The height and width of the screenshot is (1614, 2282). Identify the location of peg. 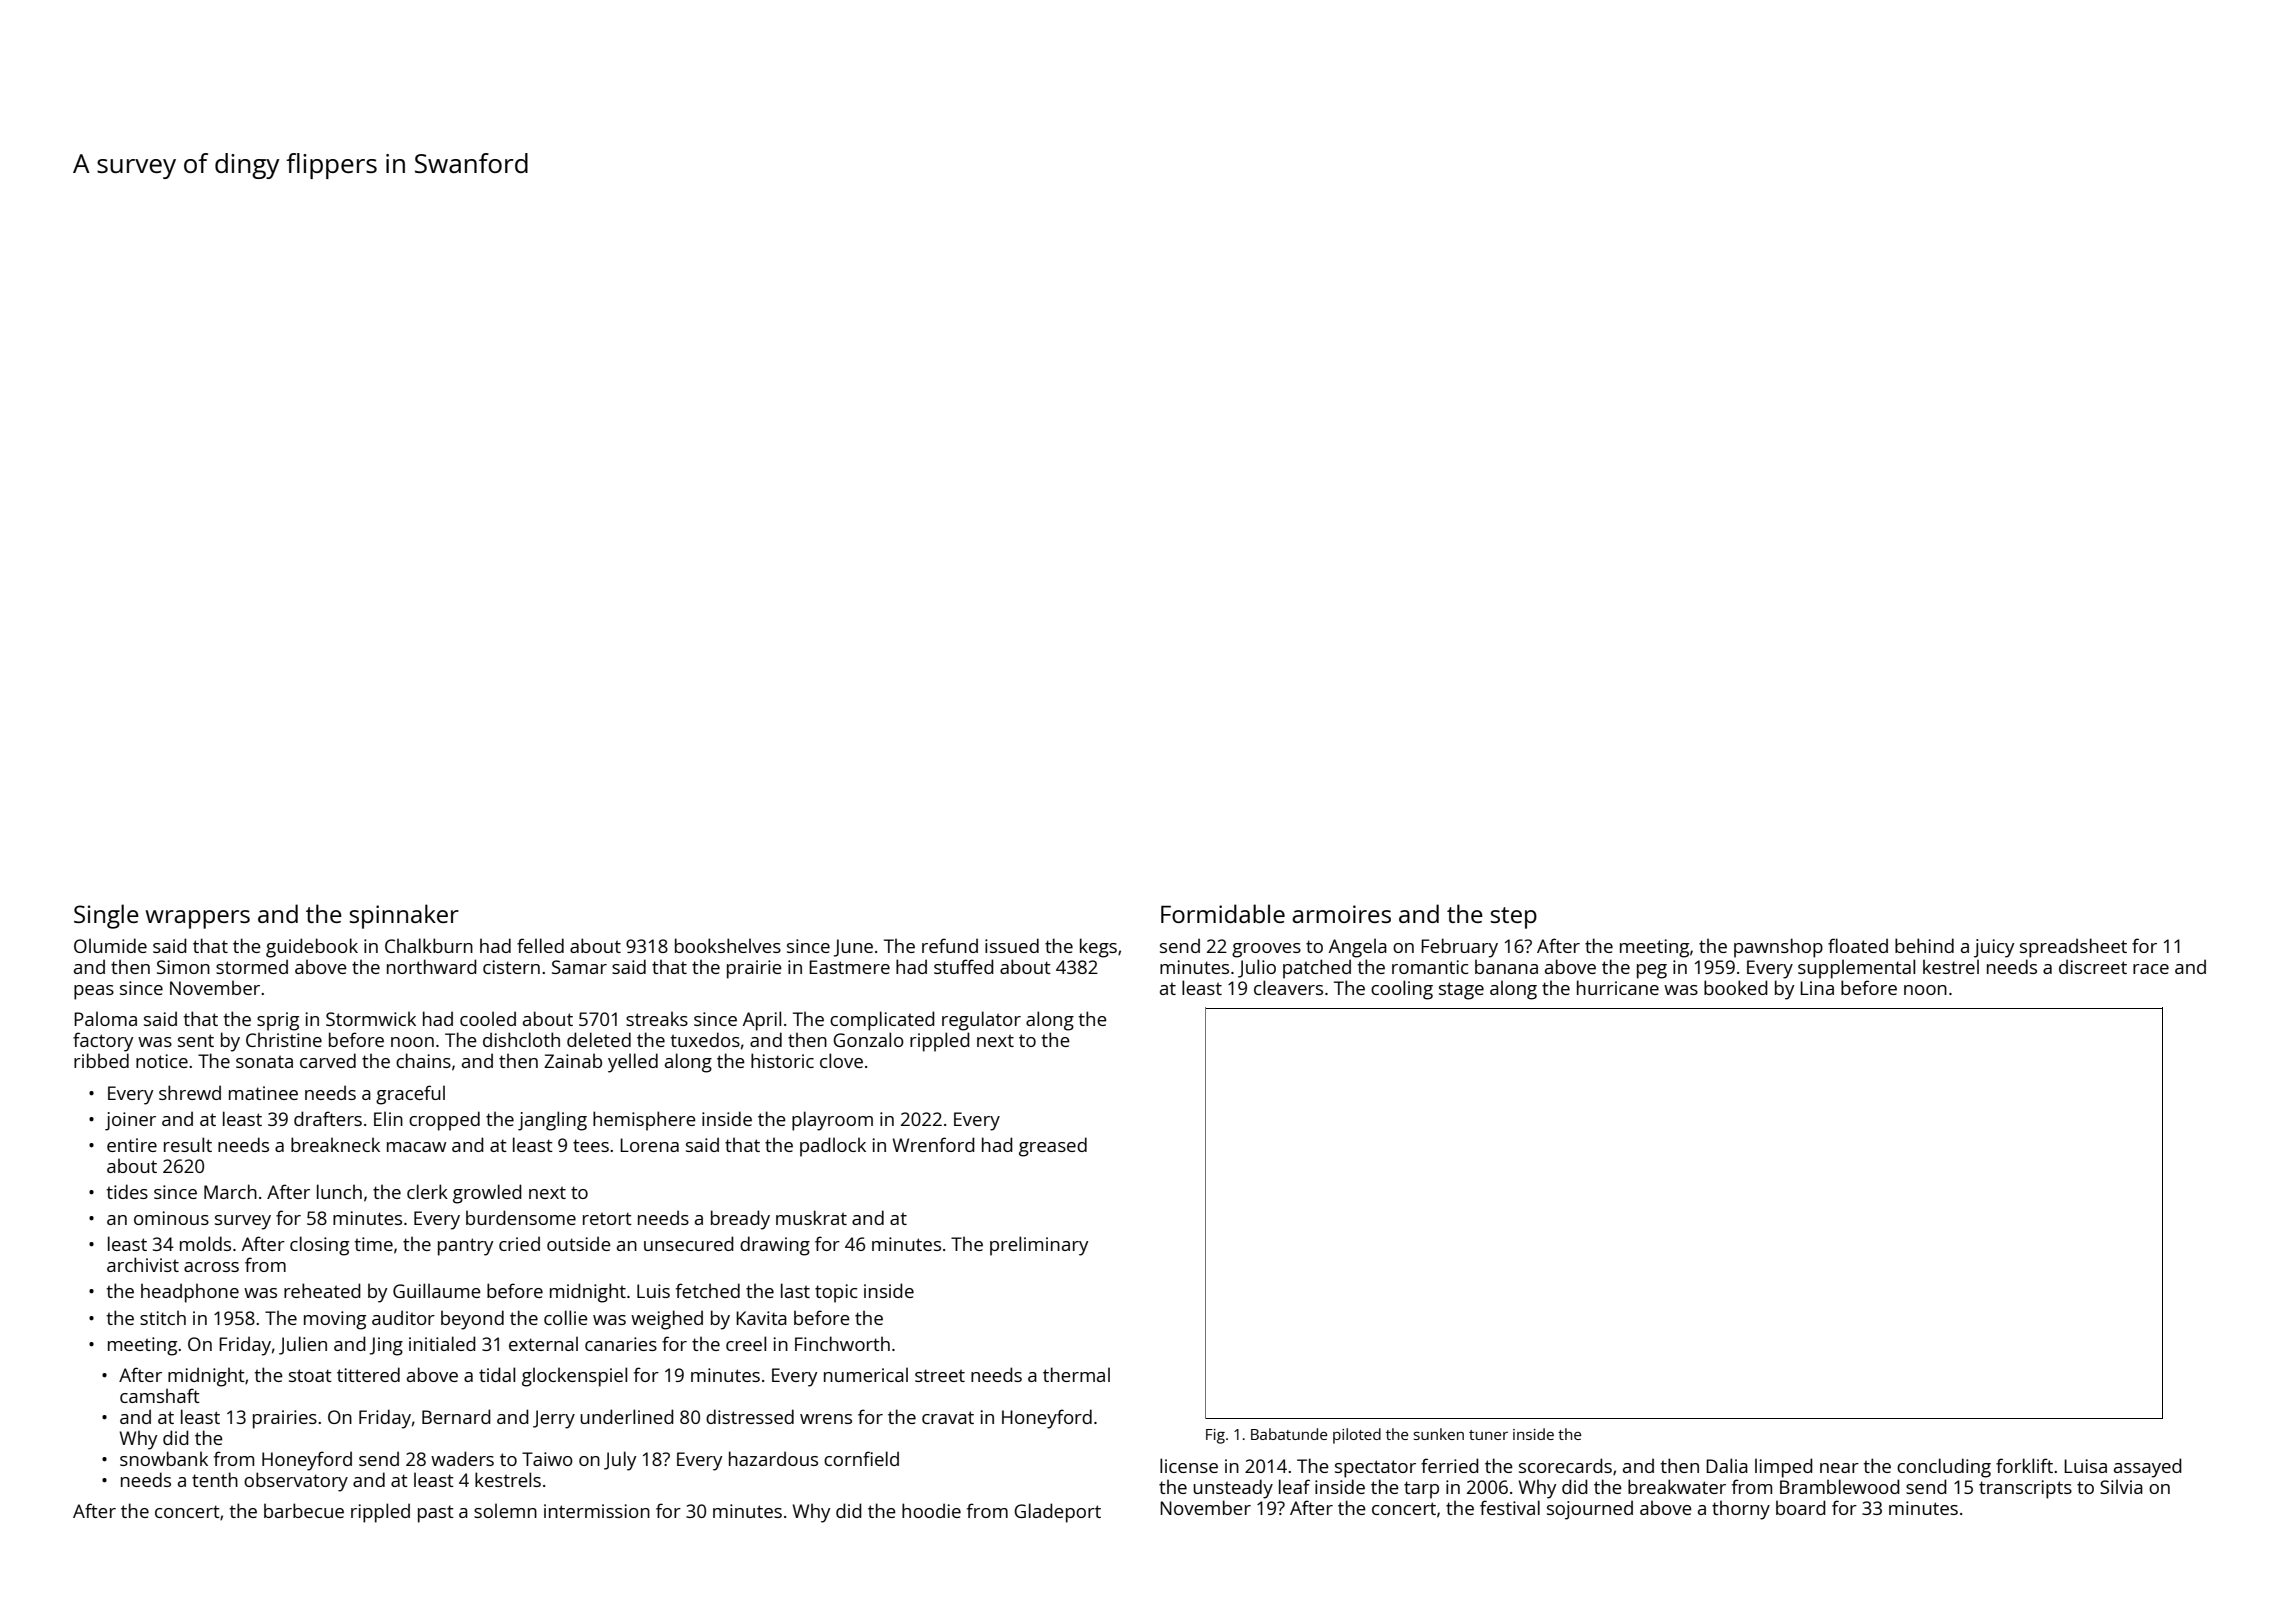
(1652, 971).
